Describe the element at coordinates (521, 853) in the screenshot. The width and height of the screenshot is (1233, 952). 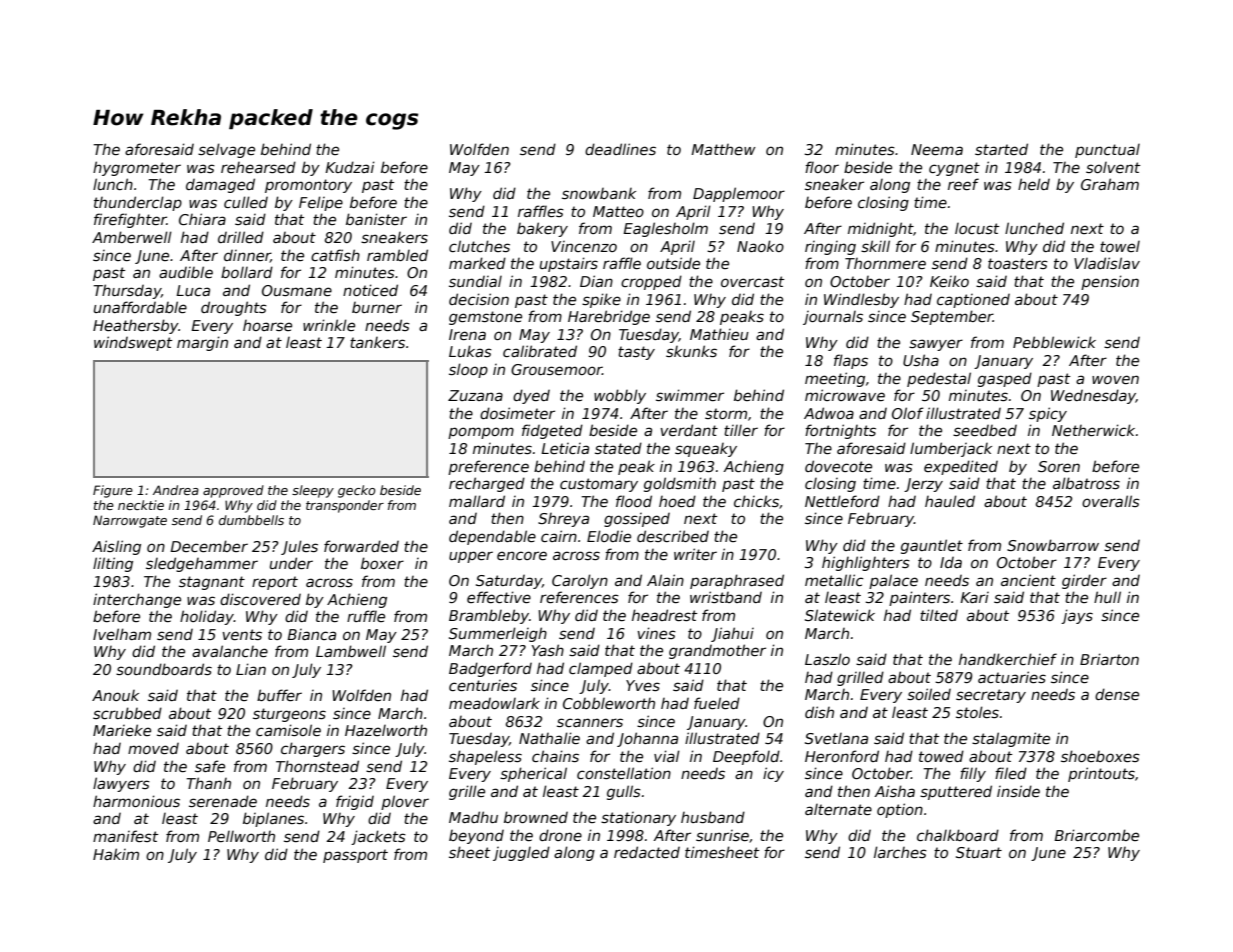
I see `juggled` at that location.
